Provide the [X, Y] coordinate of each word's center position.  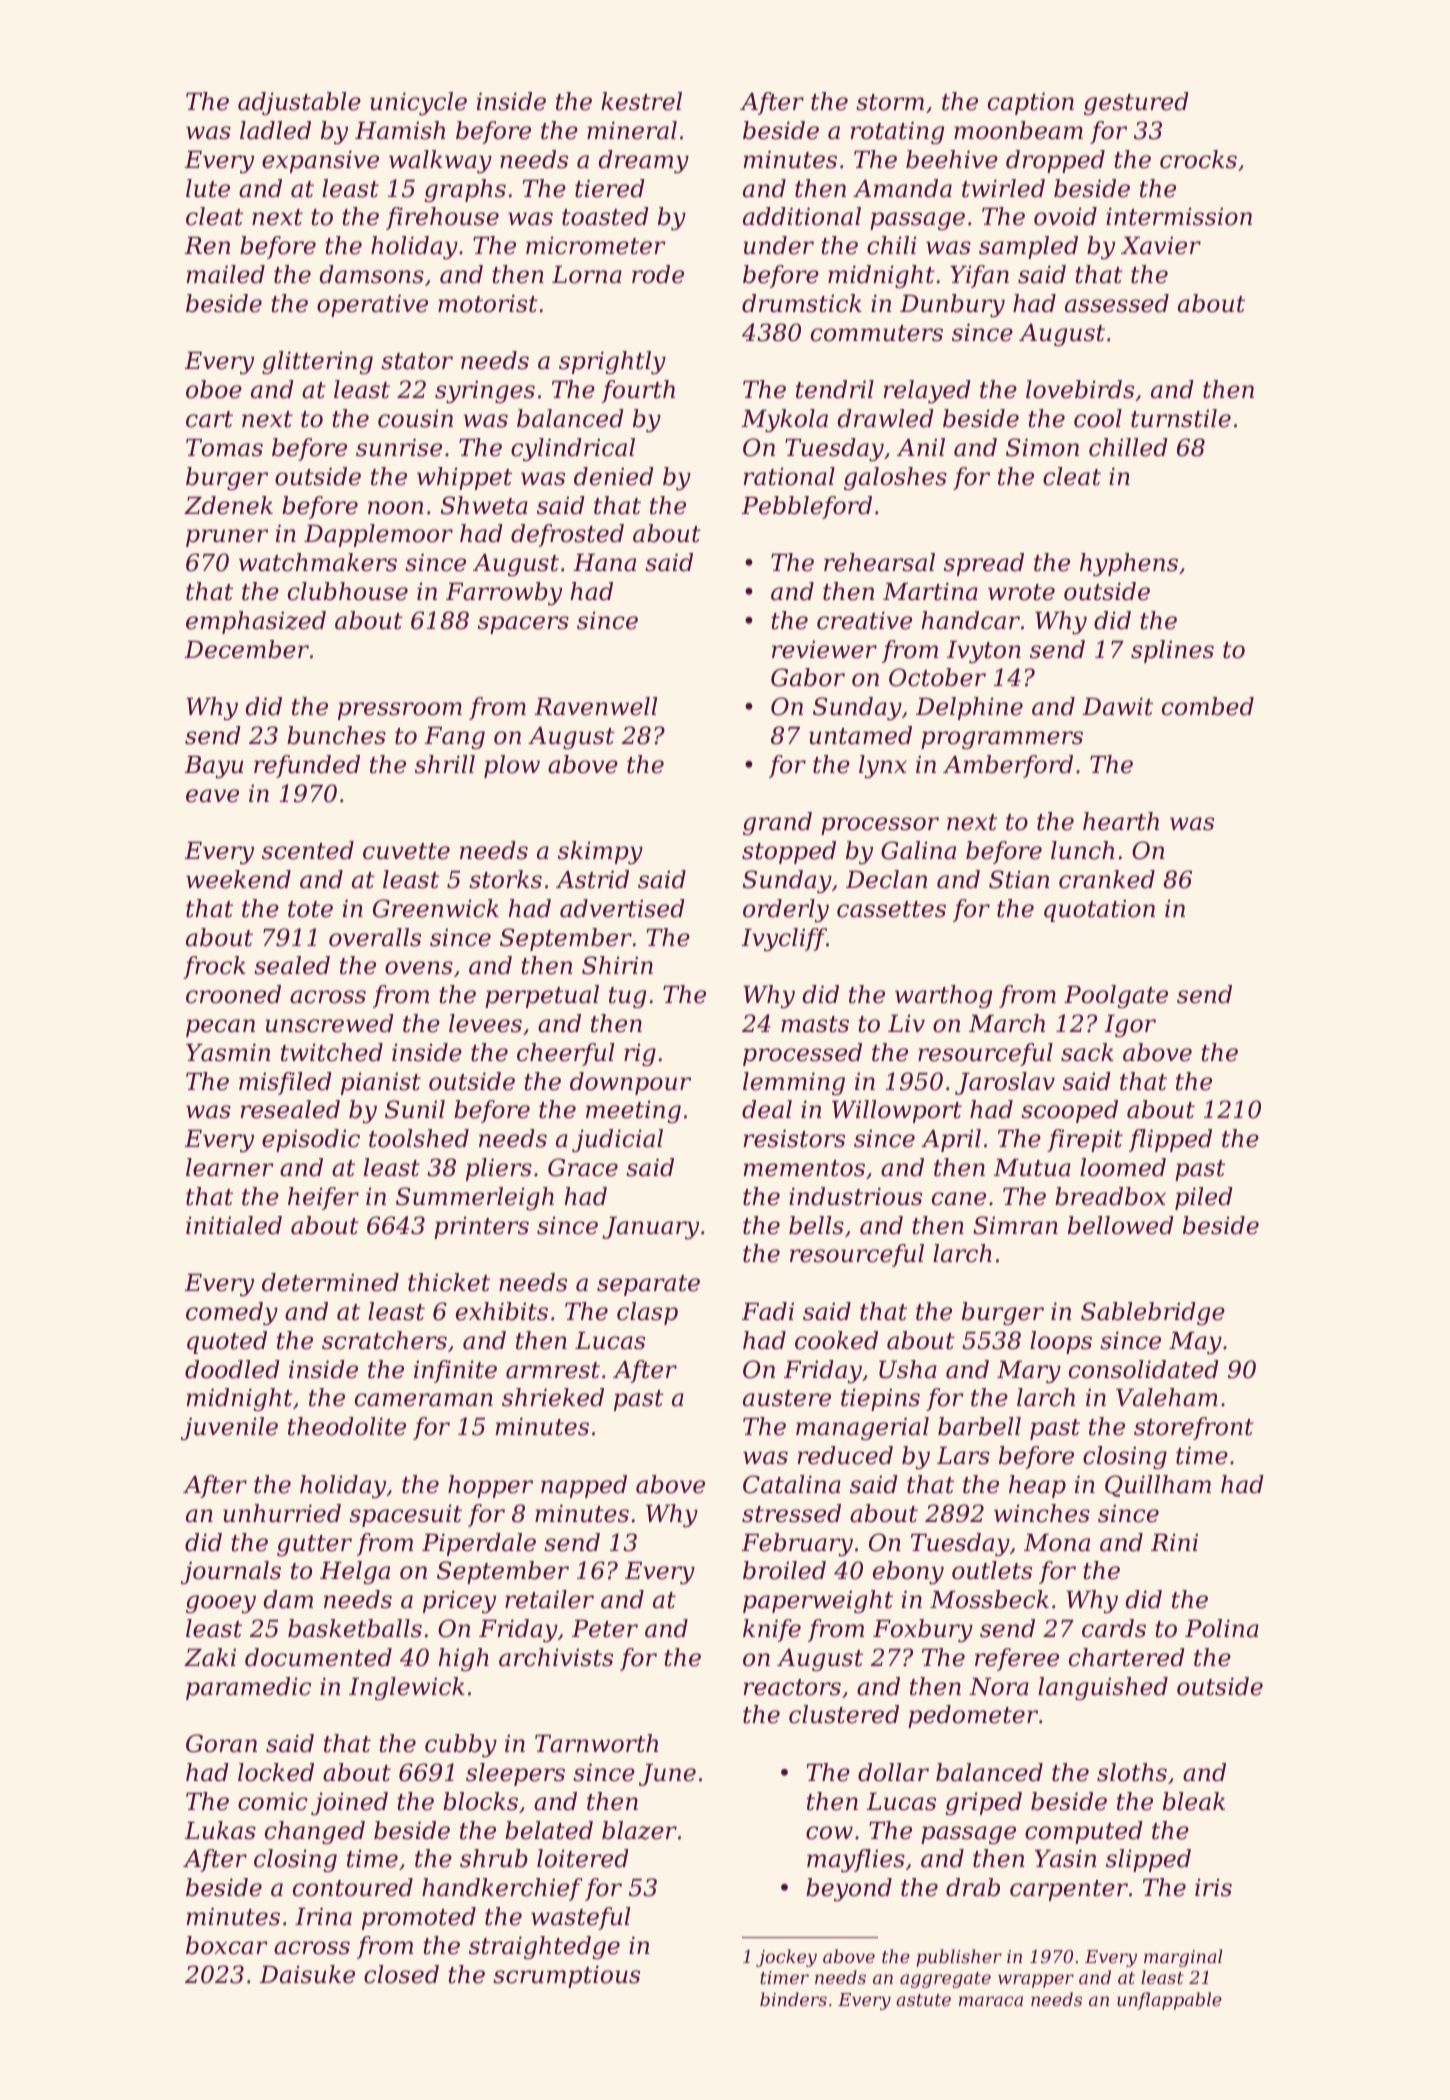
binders [793, 1999]
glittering [317, 362]
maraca [991, 2001]
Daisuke [307, 1974]
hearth [1121, 821]
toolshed [419, 1138]
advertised [622, 908]
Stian [1019, 879]
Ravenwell [595, 706]
